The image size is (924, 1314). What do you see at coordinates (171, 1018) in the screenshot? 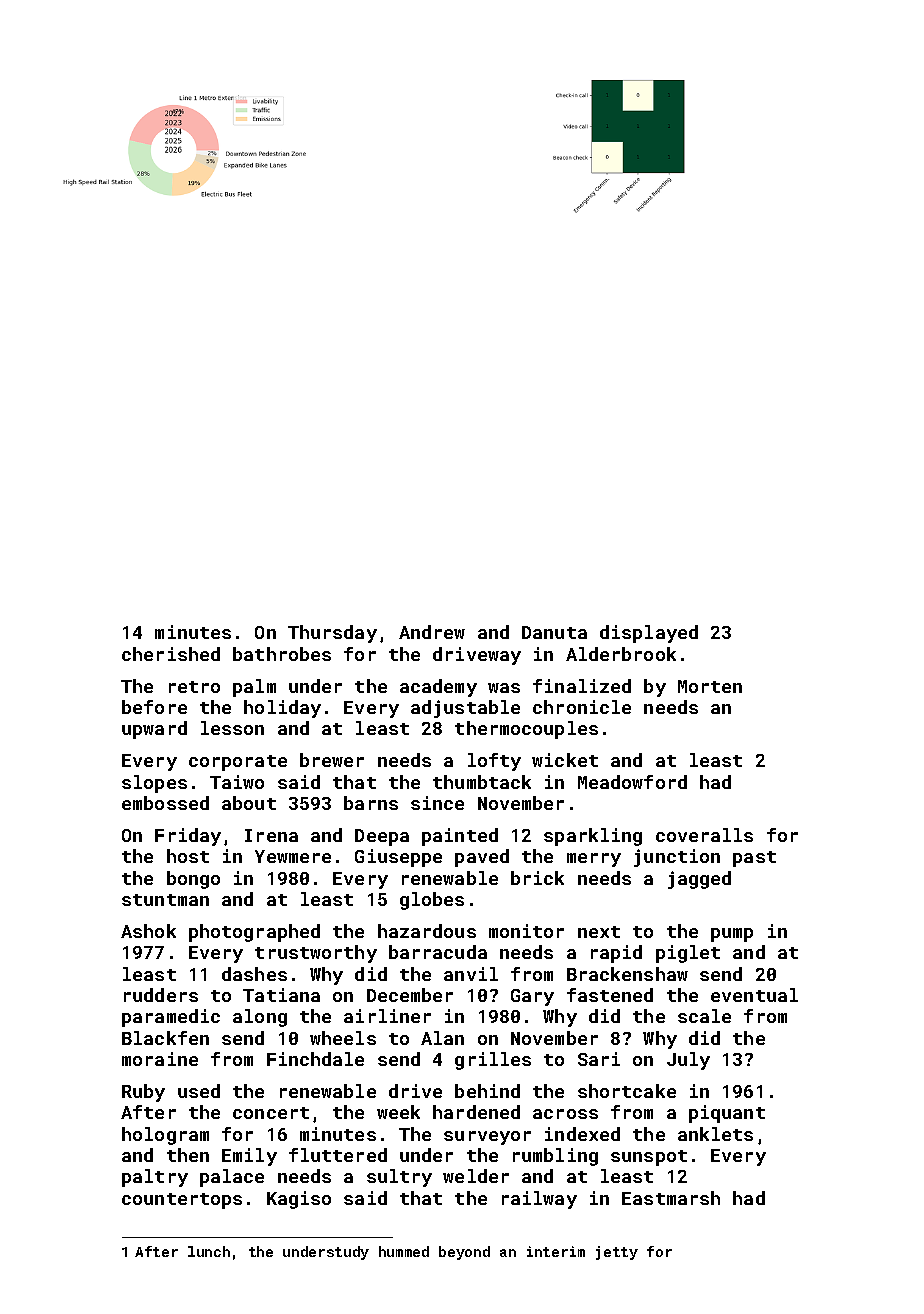
I see `paramedic` at bounding box center [171, 1018].
